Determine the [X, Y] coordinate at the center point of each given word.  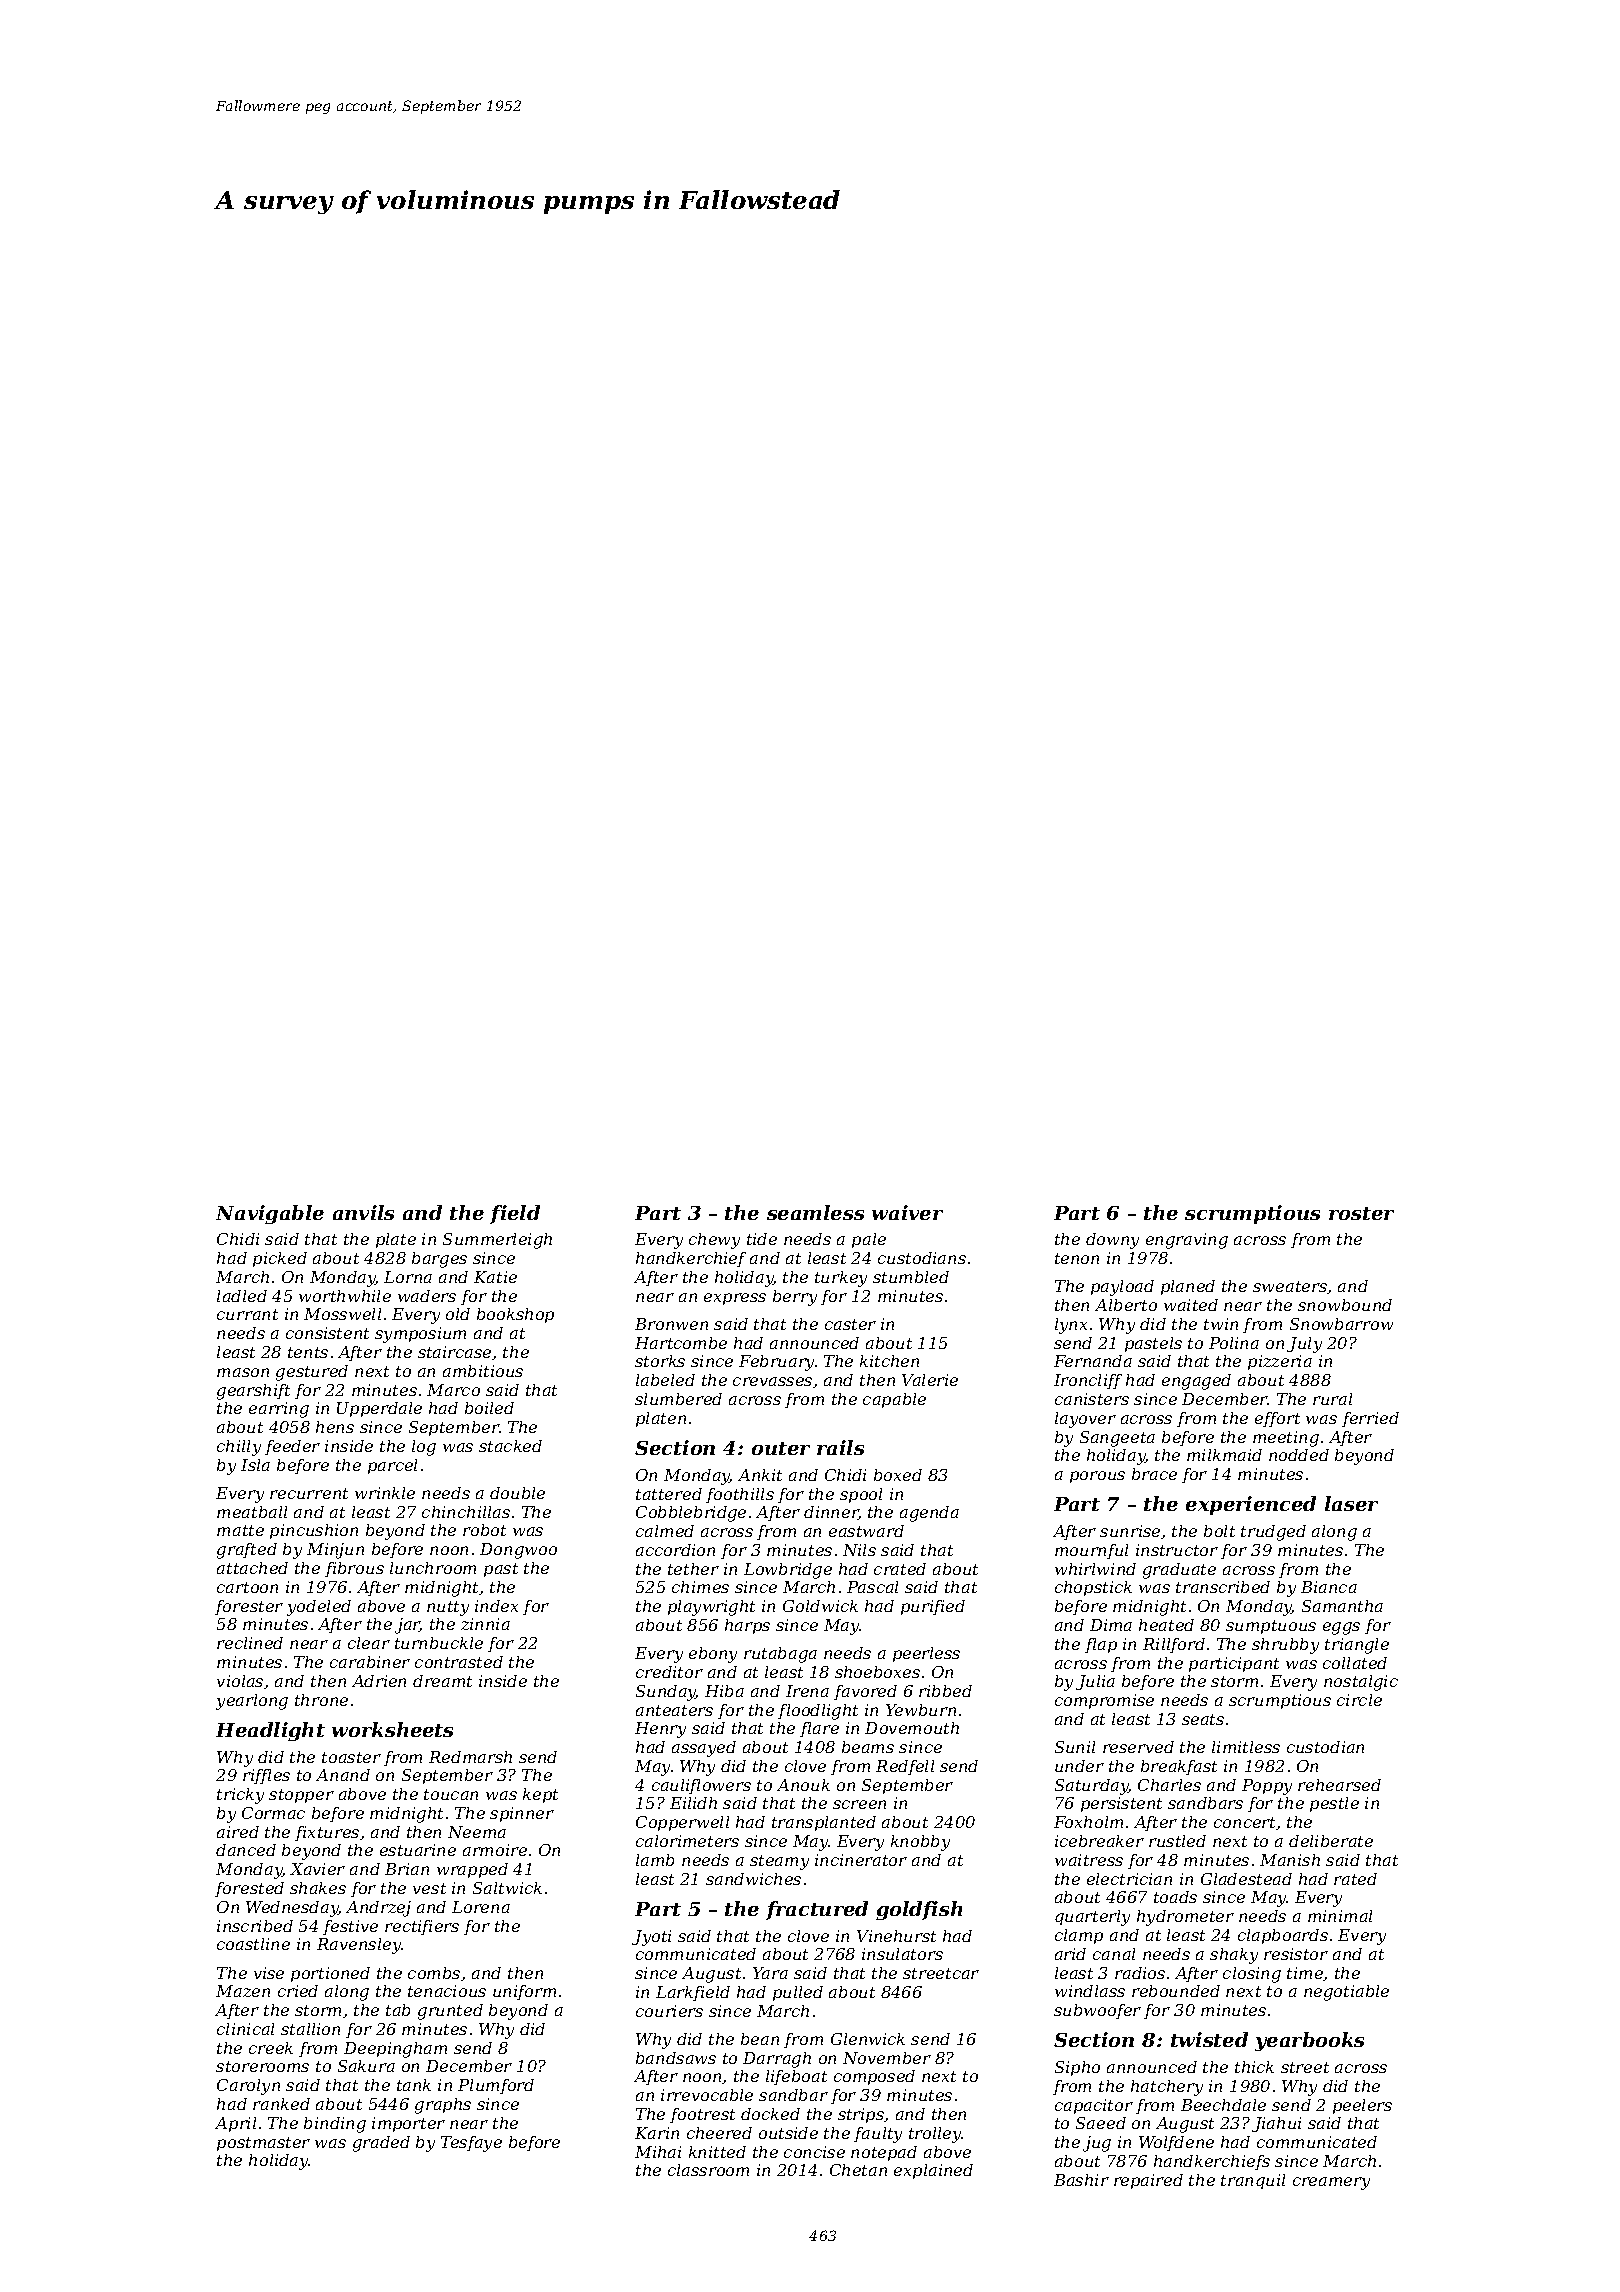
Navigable [270, 1214]
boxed [898, 1475]
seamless [815, 1212]
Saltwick [507, 1888]
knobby [920, 1843]
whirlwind [1095, 1569]
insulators [902, 1954]
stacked [510, 1446]
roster [1361, 1213]
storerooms [262, 2066]
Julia [1095, 1682]
